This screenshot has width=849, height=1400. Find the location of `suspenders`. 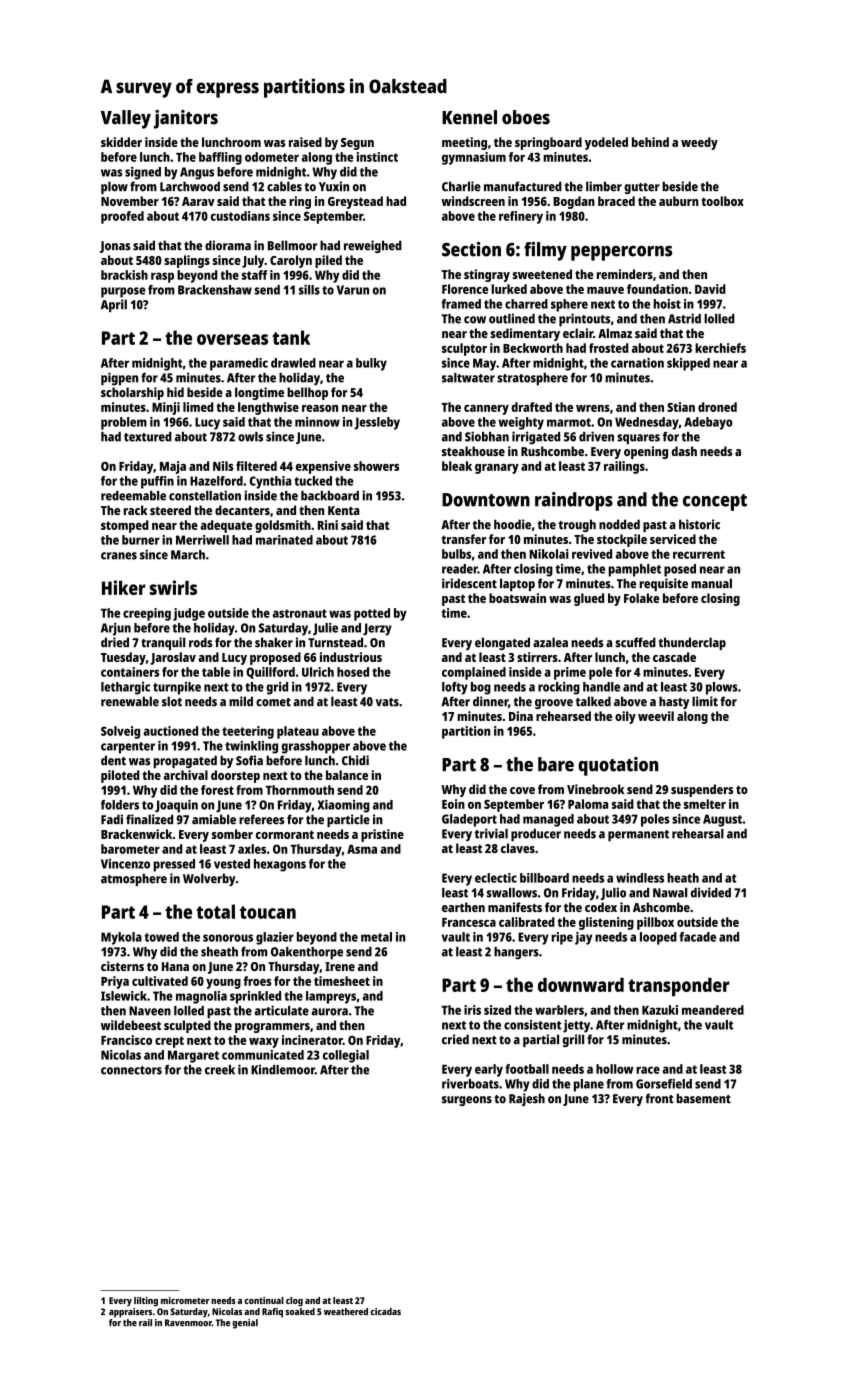

suspenders is located at coordinates (702, 790).
